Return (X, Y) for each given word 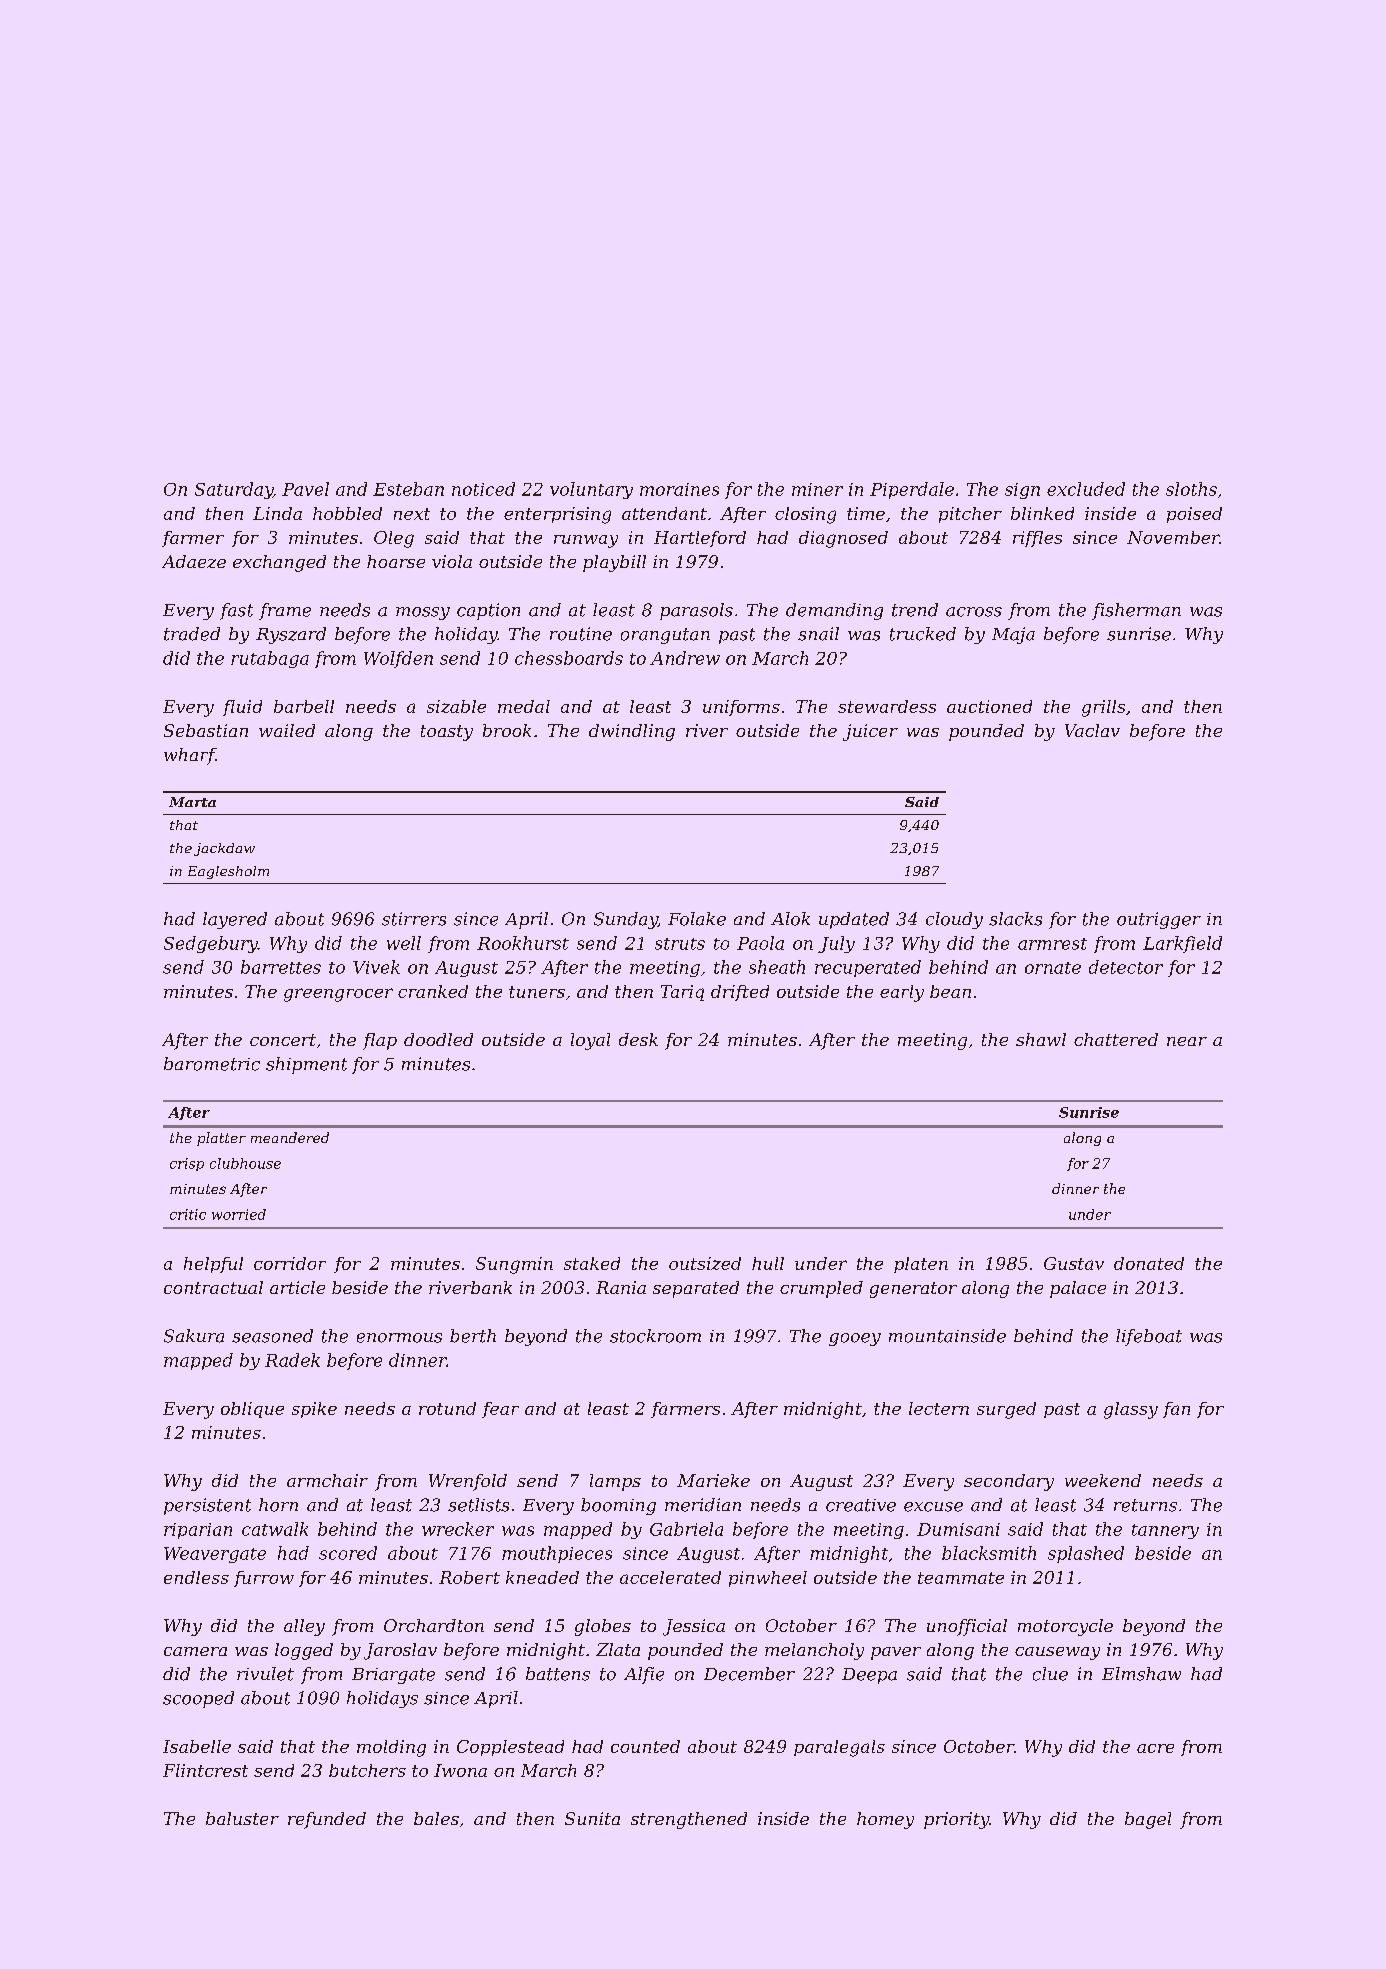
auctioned (989, 706)
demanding (834, 611)
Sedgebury (211, 944)
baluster (242, 1818)
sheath (777, 967)
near (1187, 1041)
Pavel (305, 489)
